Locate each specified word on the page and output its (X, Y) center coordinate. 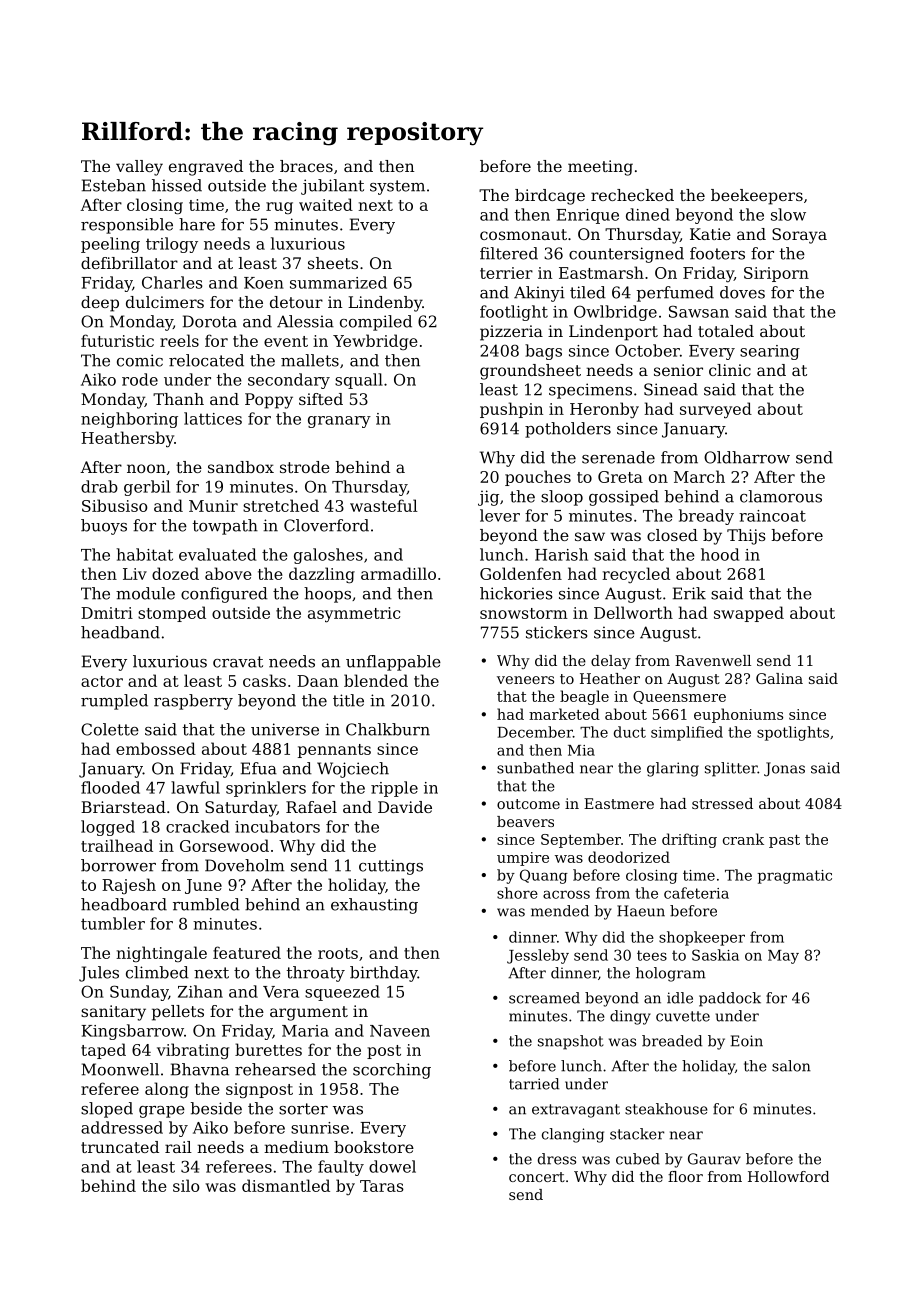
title (348, 700)
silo (186, 1185)
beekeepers (757, 197)
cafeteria (696, 893)
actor (102, 681)
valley (139, 168)
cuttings (391, 867)
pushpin (511, 410)
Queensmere (679, 697)
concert (537, 1177)
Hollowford (788, 1176)
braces (306, 166)
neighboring (129, 420)
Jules (99, 974)
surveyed (716, 410)
